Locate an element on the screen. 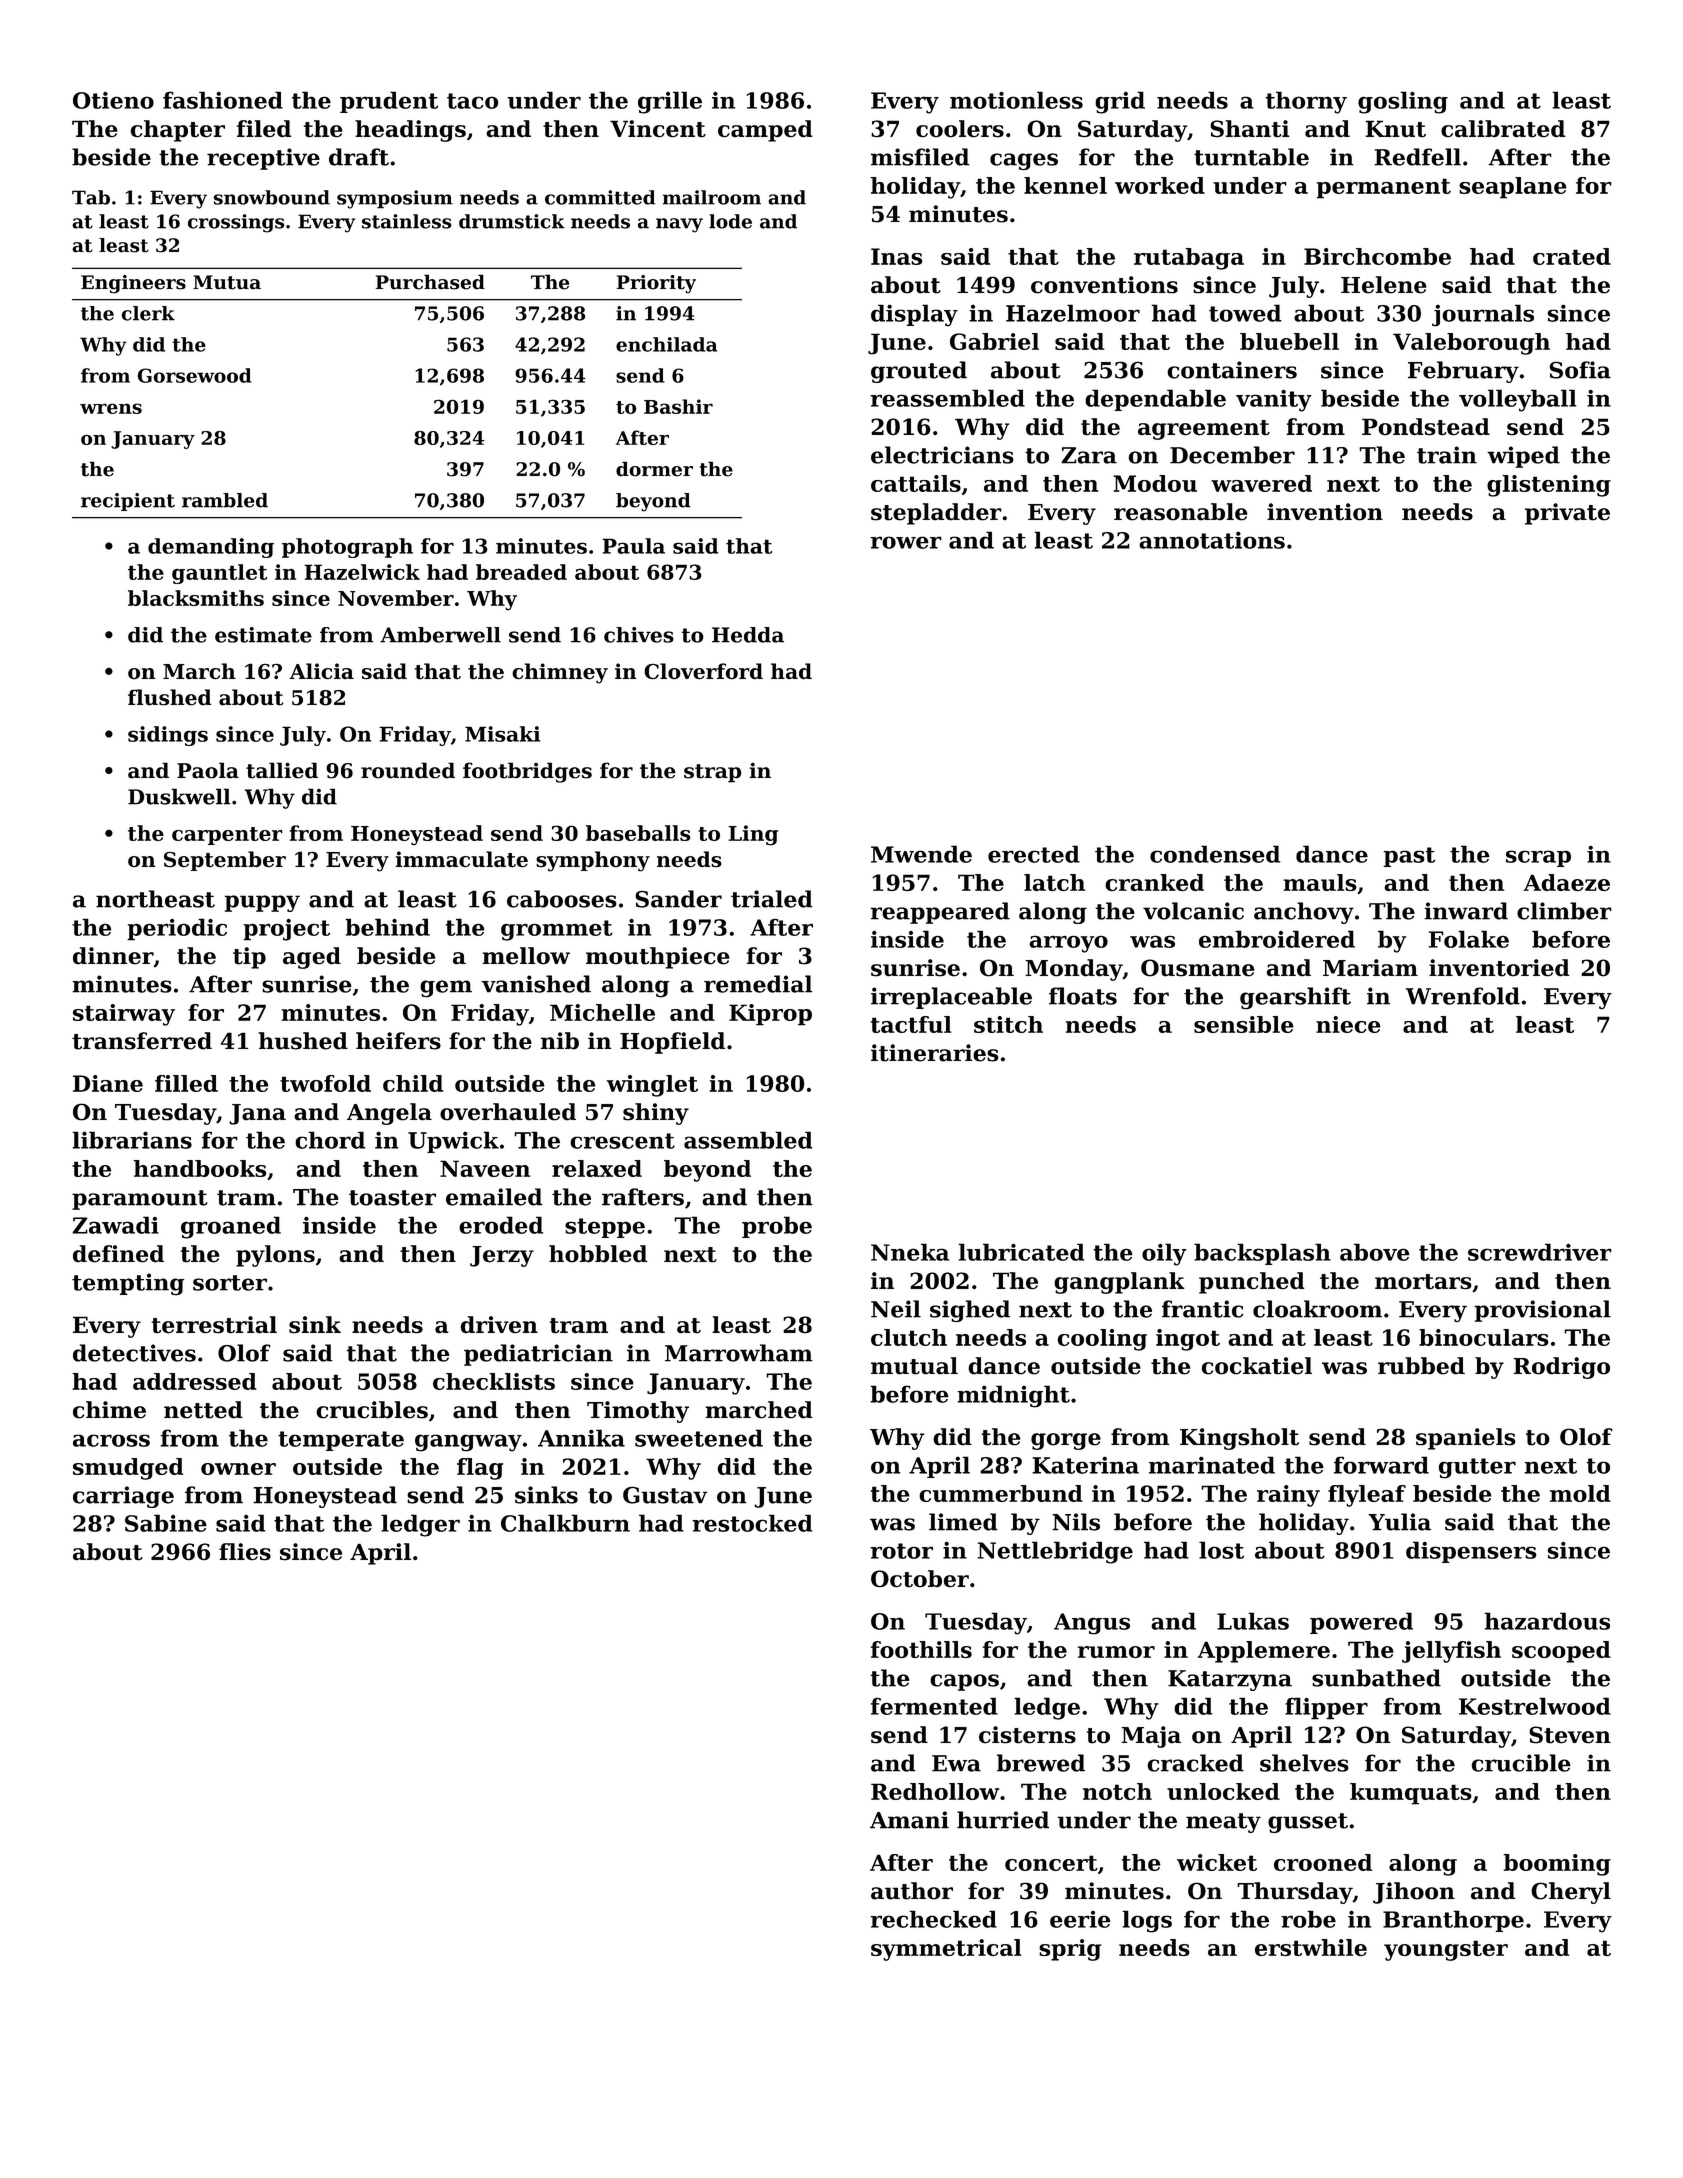  Sofia is located at coordinates (1580, 370).
